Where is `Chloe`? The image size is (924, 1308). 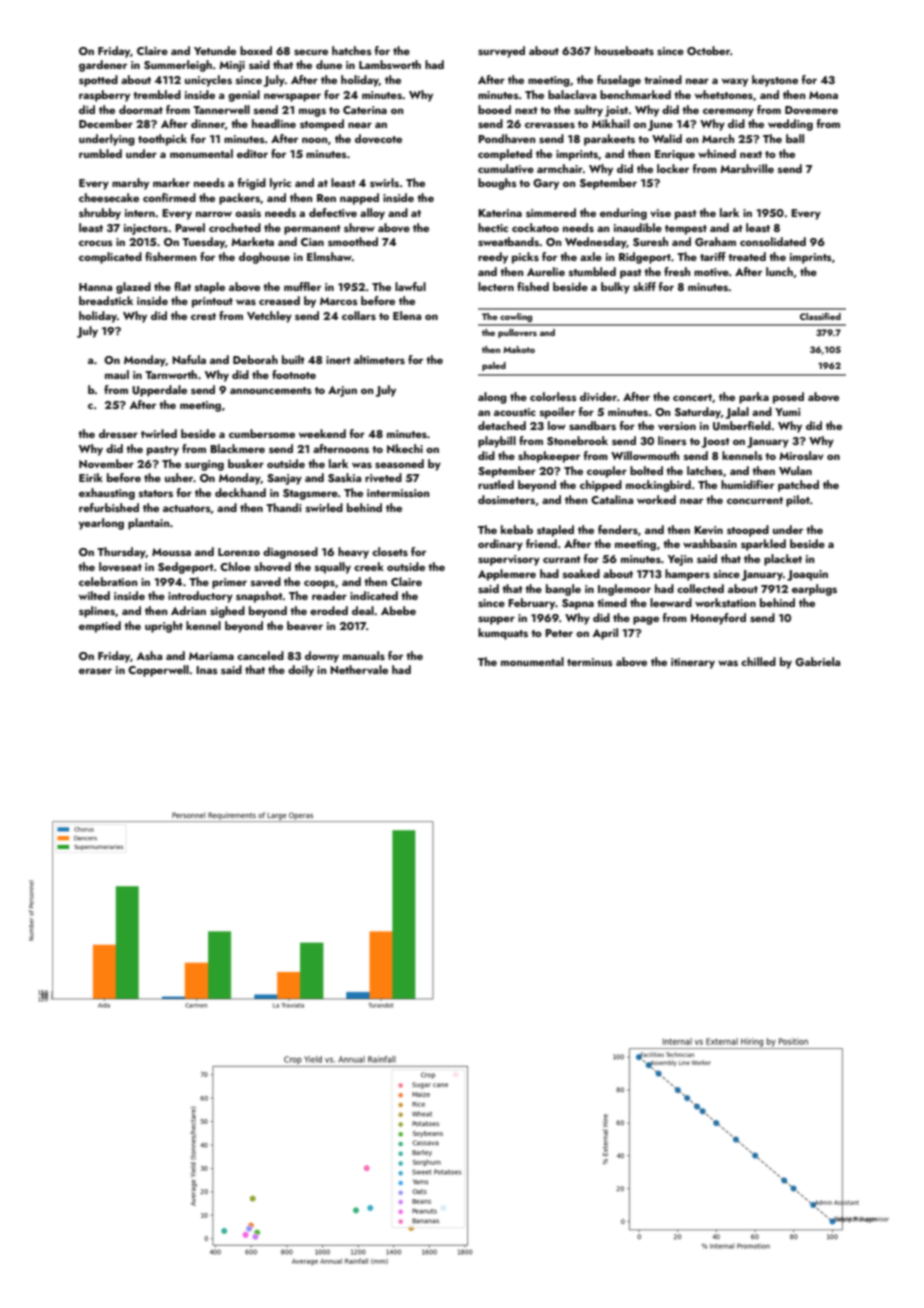 Chloe is located at coordinates (235, 566).
